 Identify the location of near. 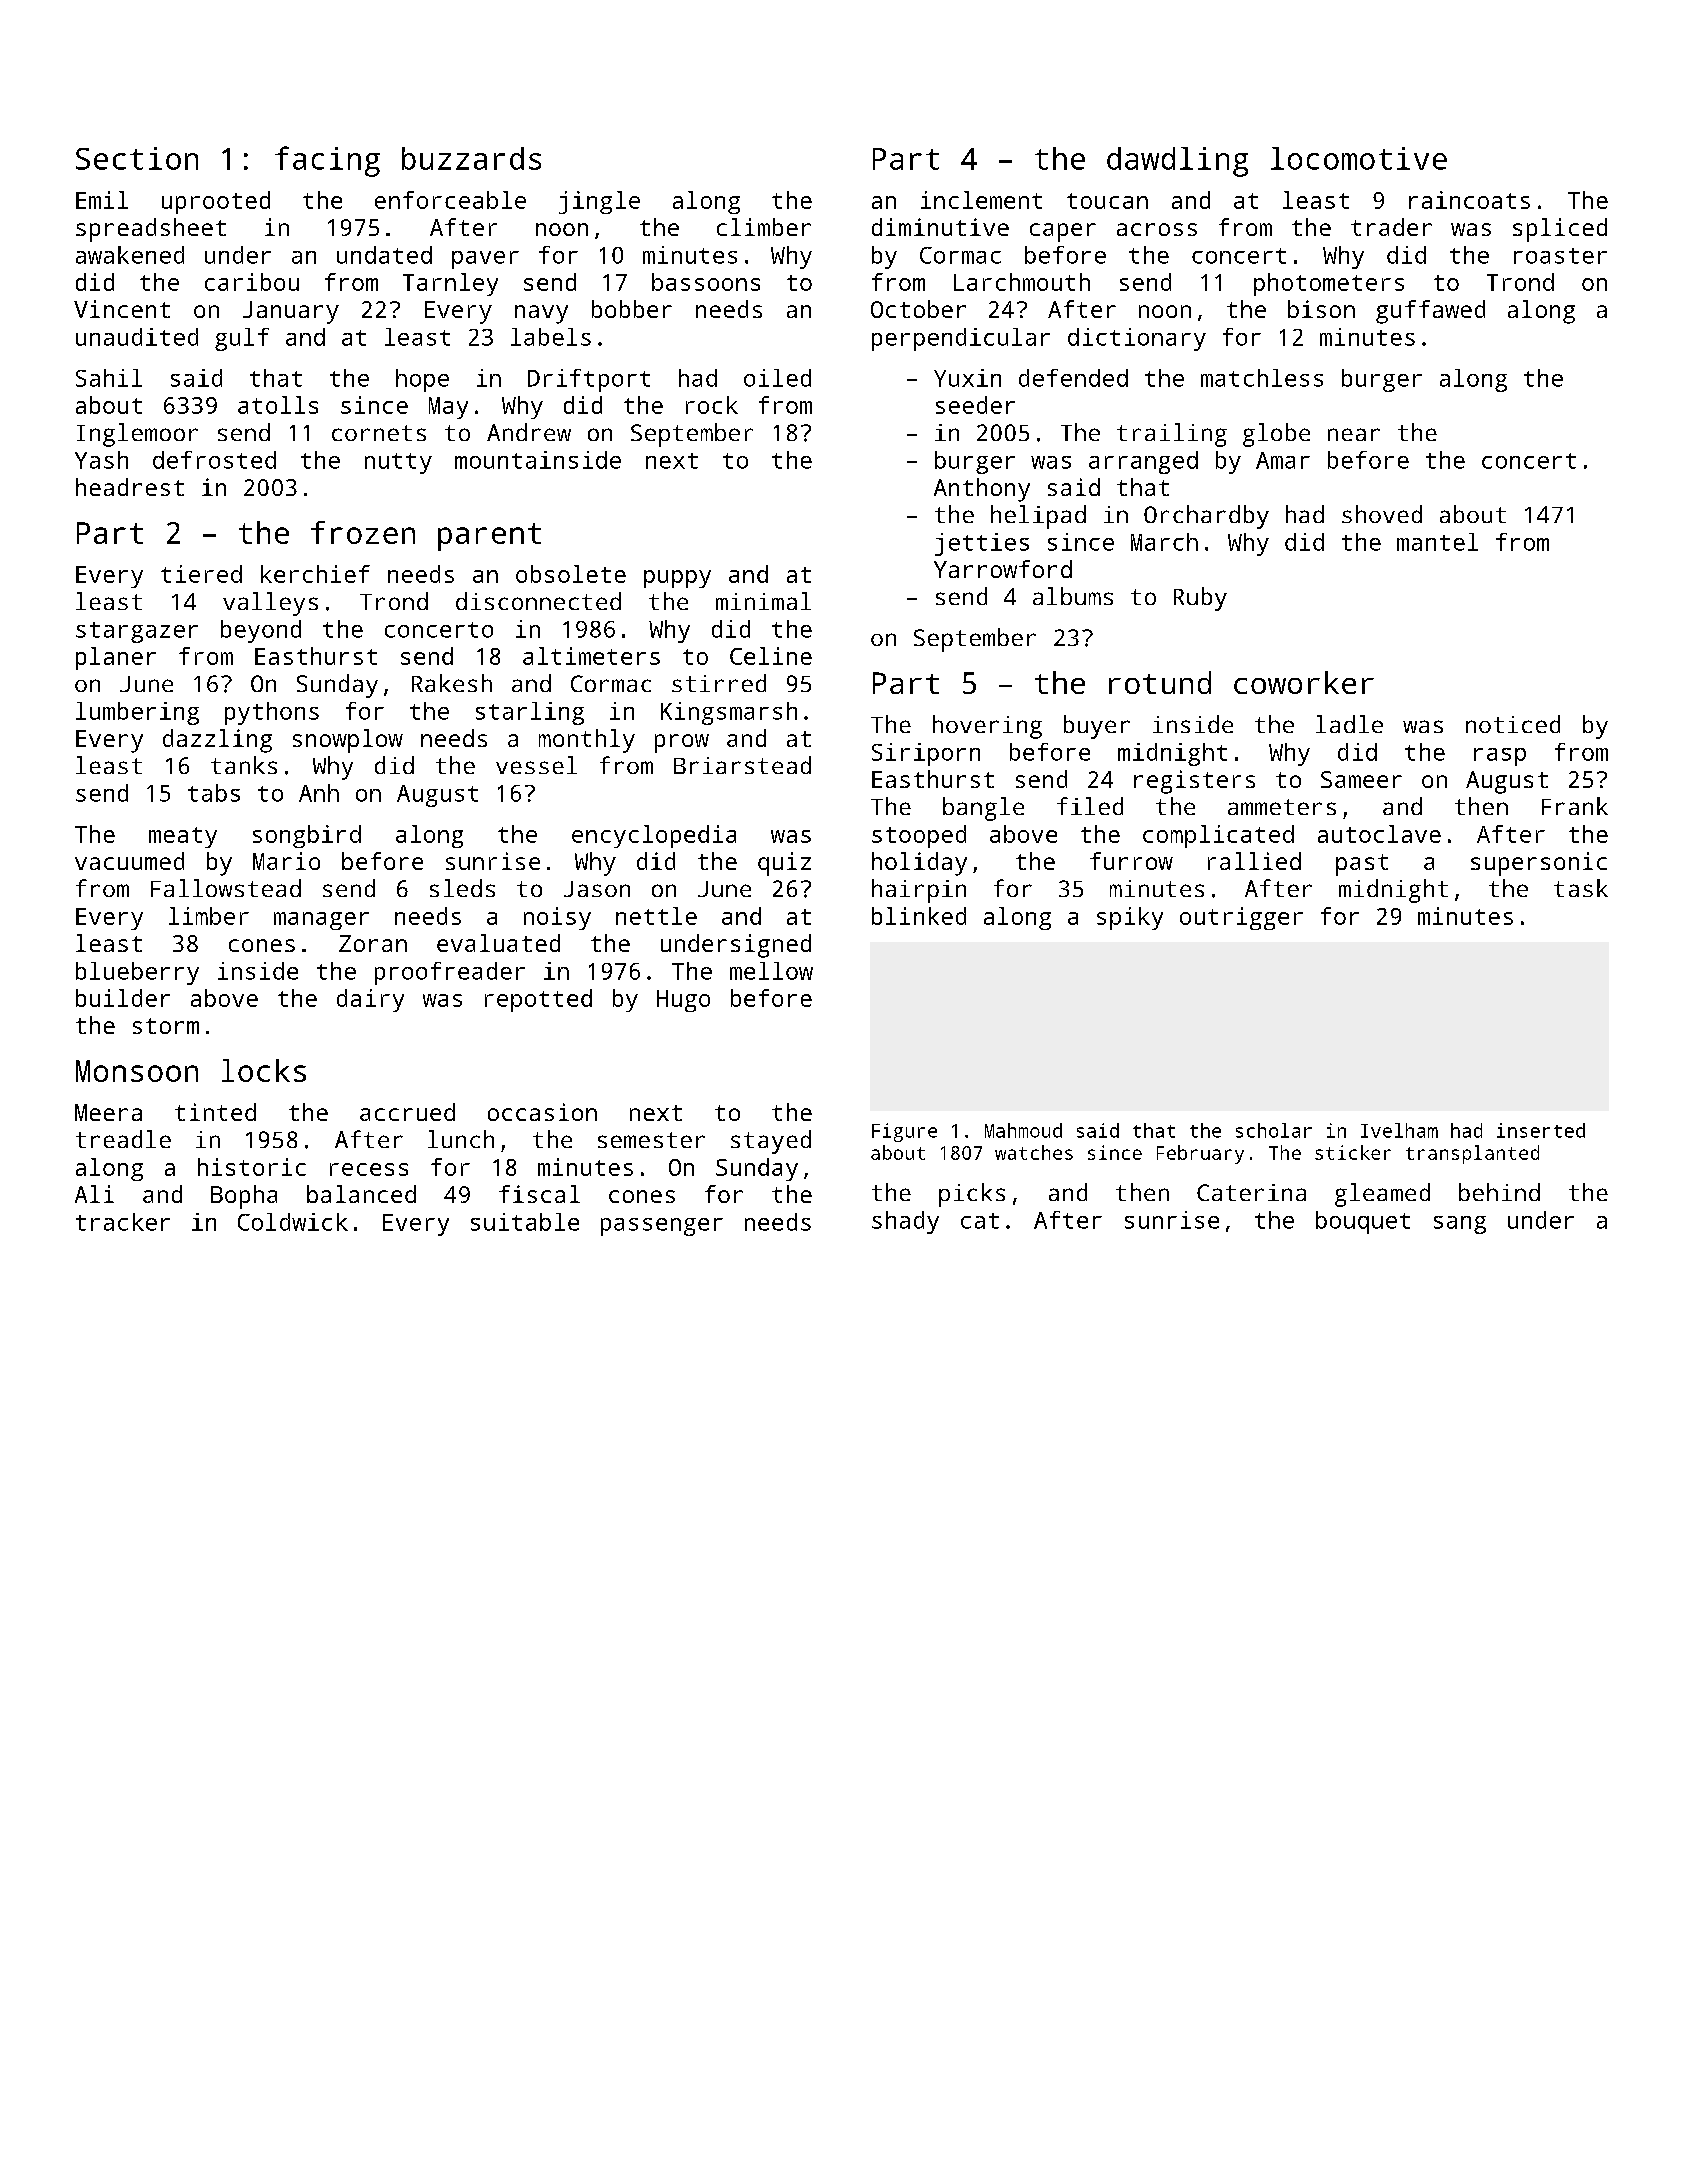
(1354, 434).
